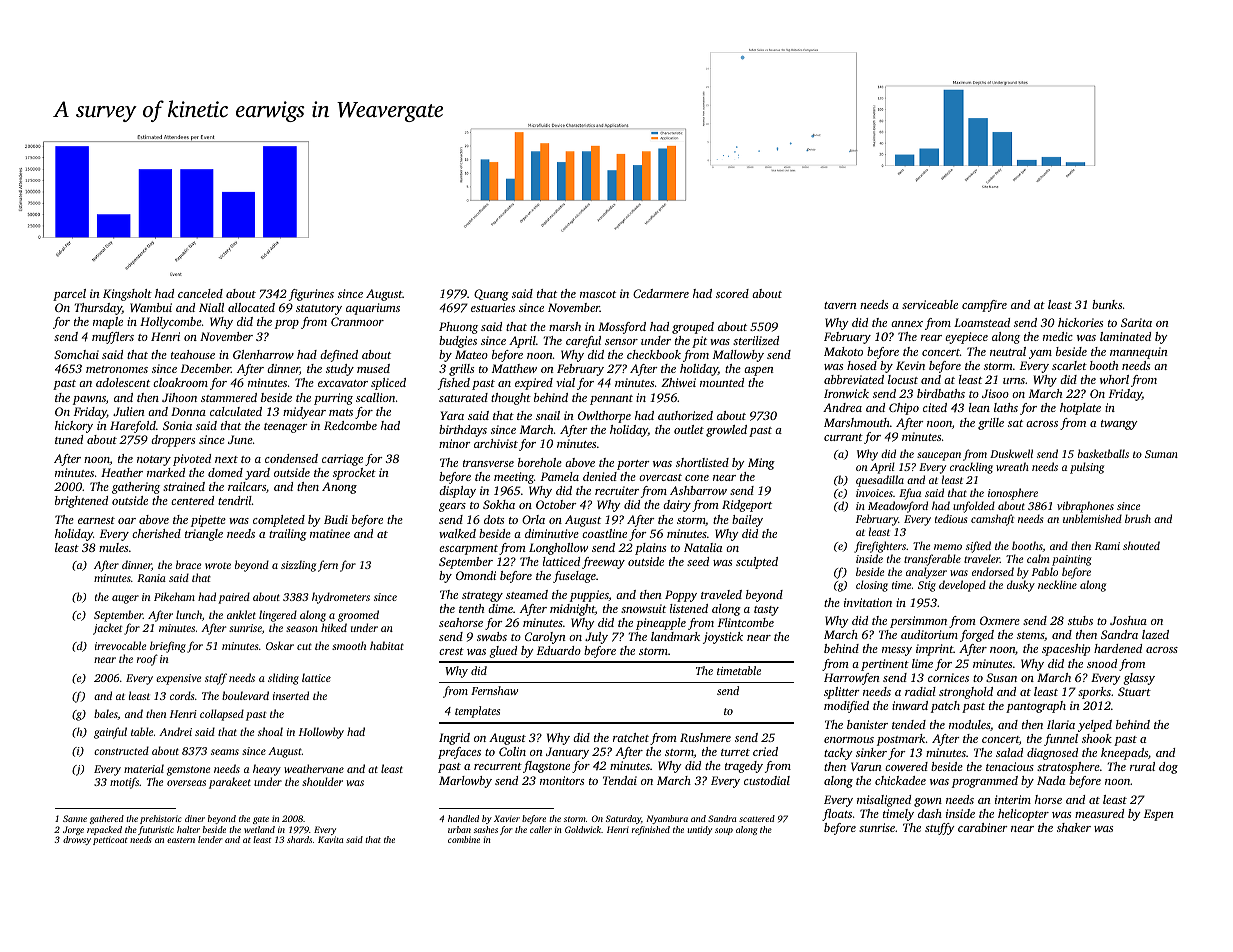  What do you see at coordinates (675, 636) in the image?
I see `landmark` at bounding box center [675, 636].
